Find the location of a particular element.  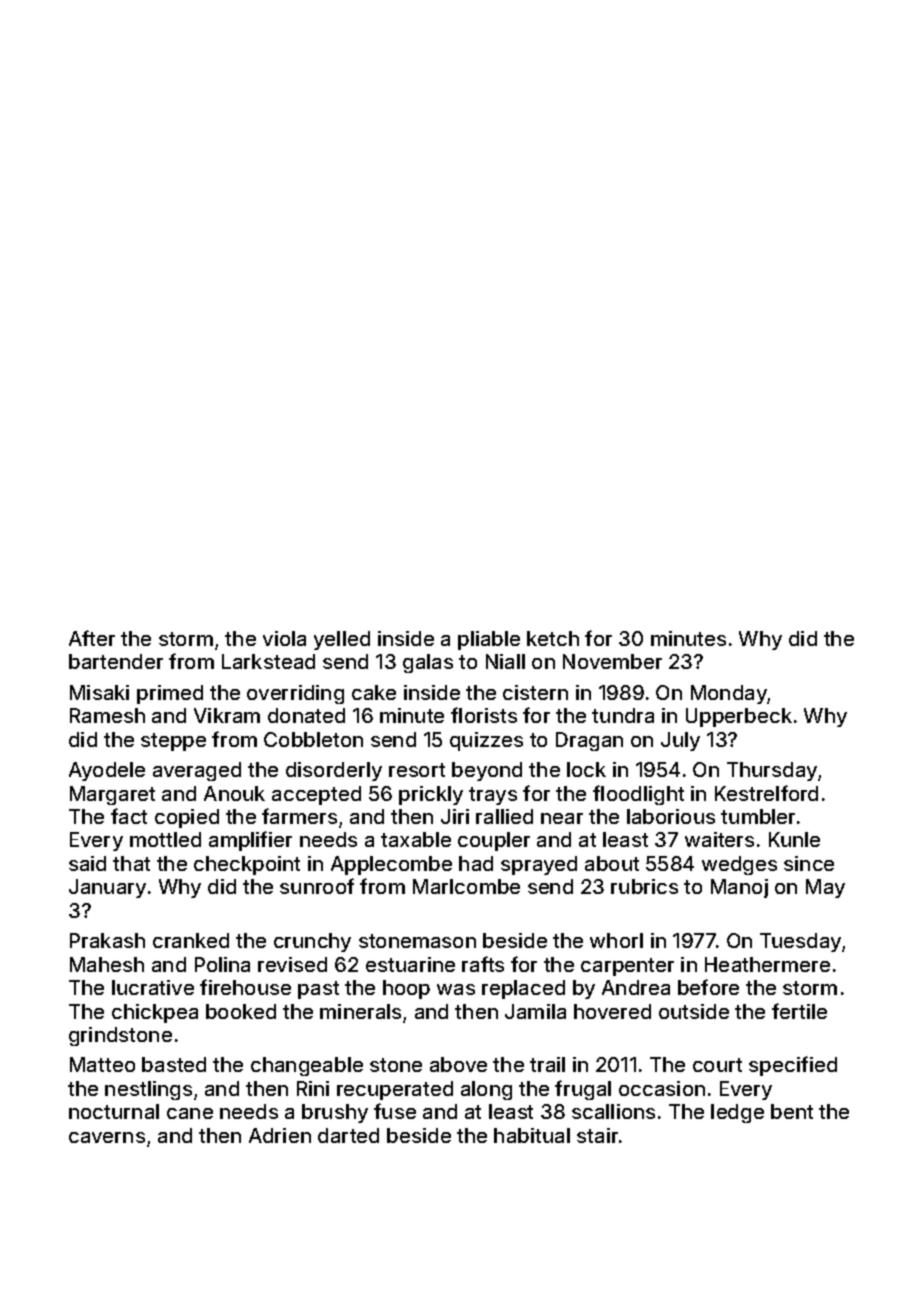

Ayodele is located at coordinates (107, 771).
